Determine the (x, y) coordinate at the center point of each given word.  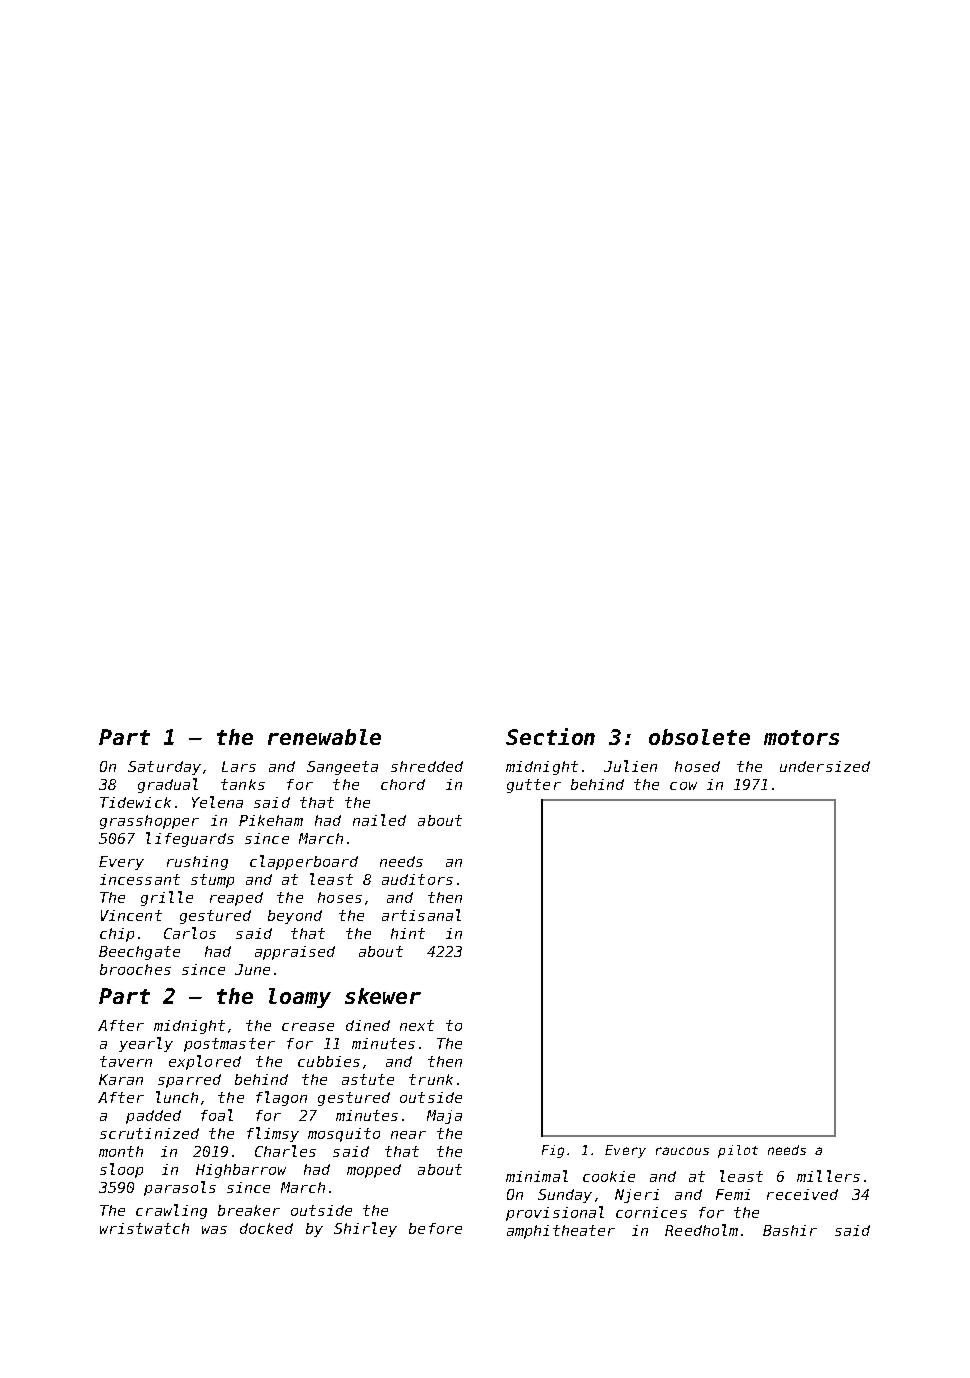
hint (408, 933)
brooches (135, 969)
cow (683, 786)
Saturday (164, 768)
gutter (534, 786)
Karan (121, 1079)
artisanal (421, 915)
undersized (825, 766)
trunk (431, 1079)
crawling (171, 1211)
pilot (738, 1151)
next (417, 1025)
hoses (340, 897)
